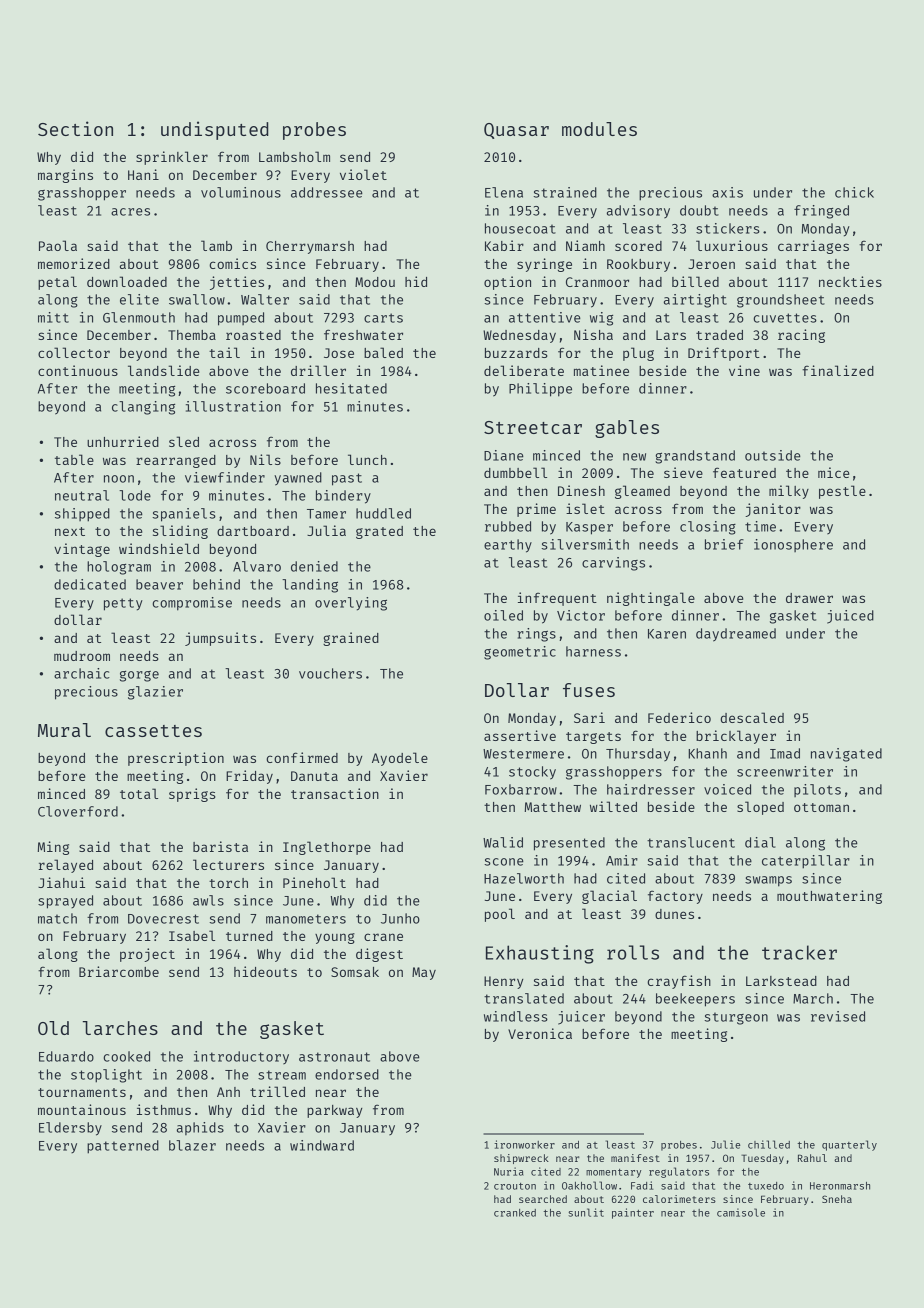 The height and width of the page is (1308, 924). I want to click on Eduardo, so click(66, 1056).
